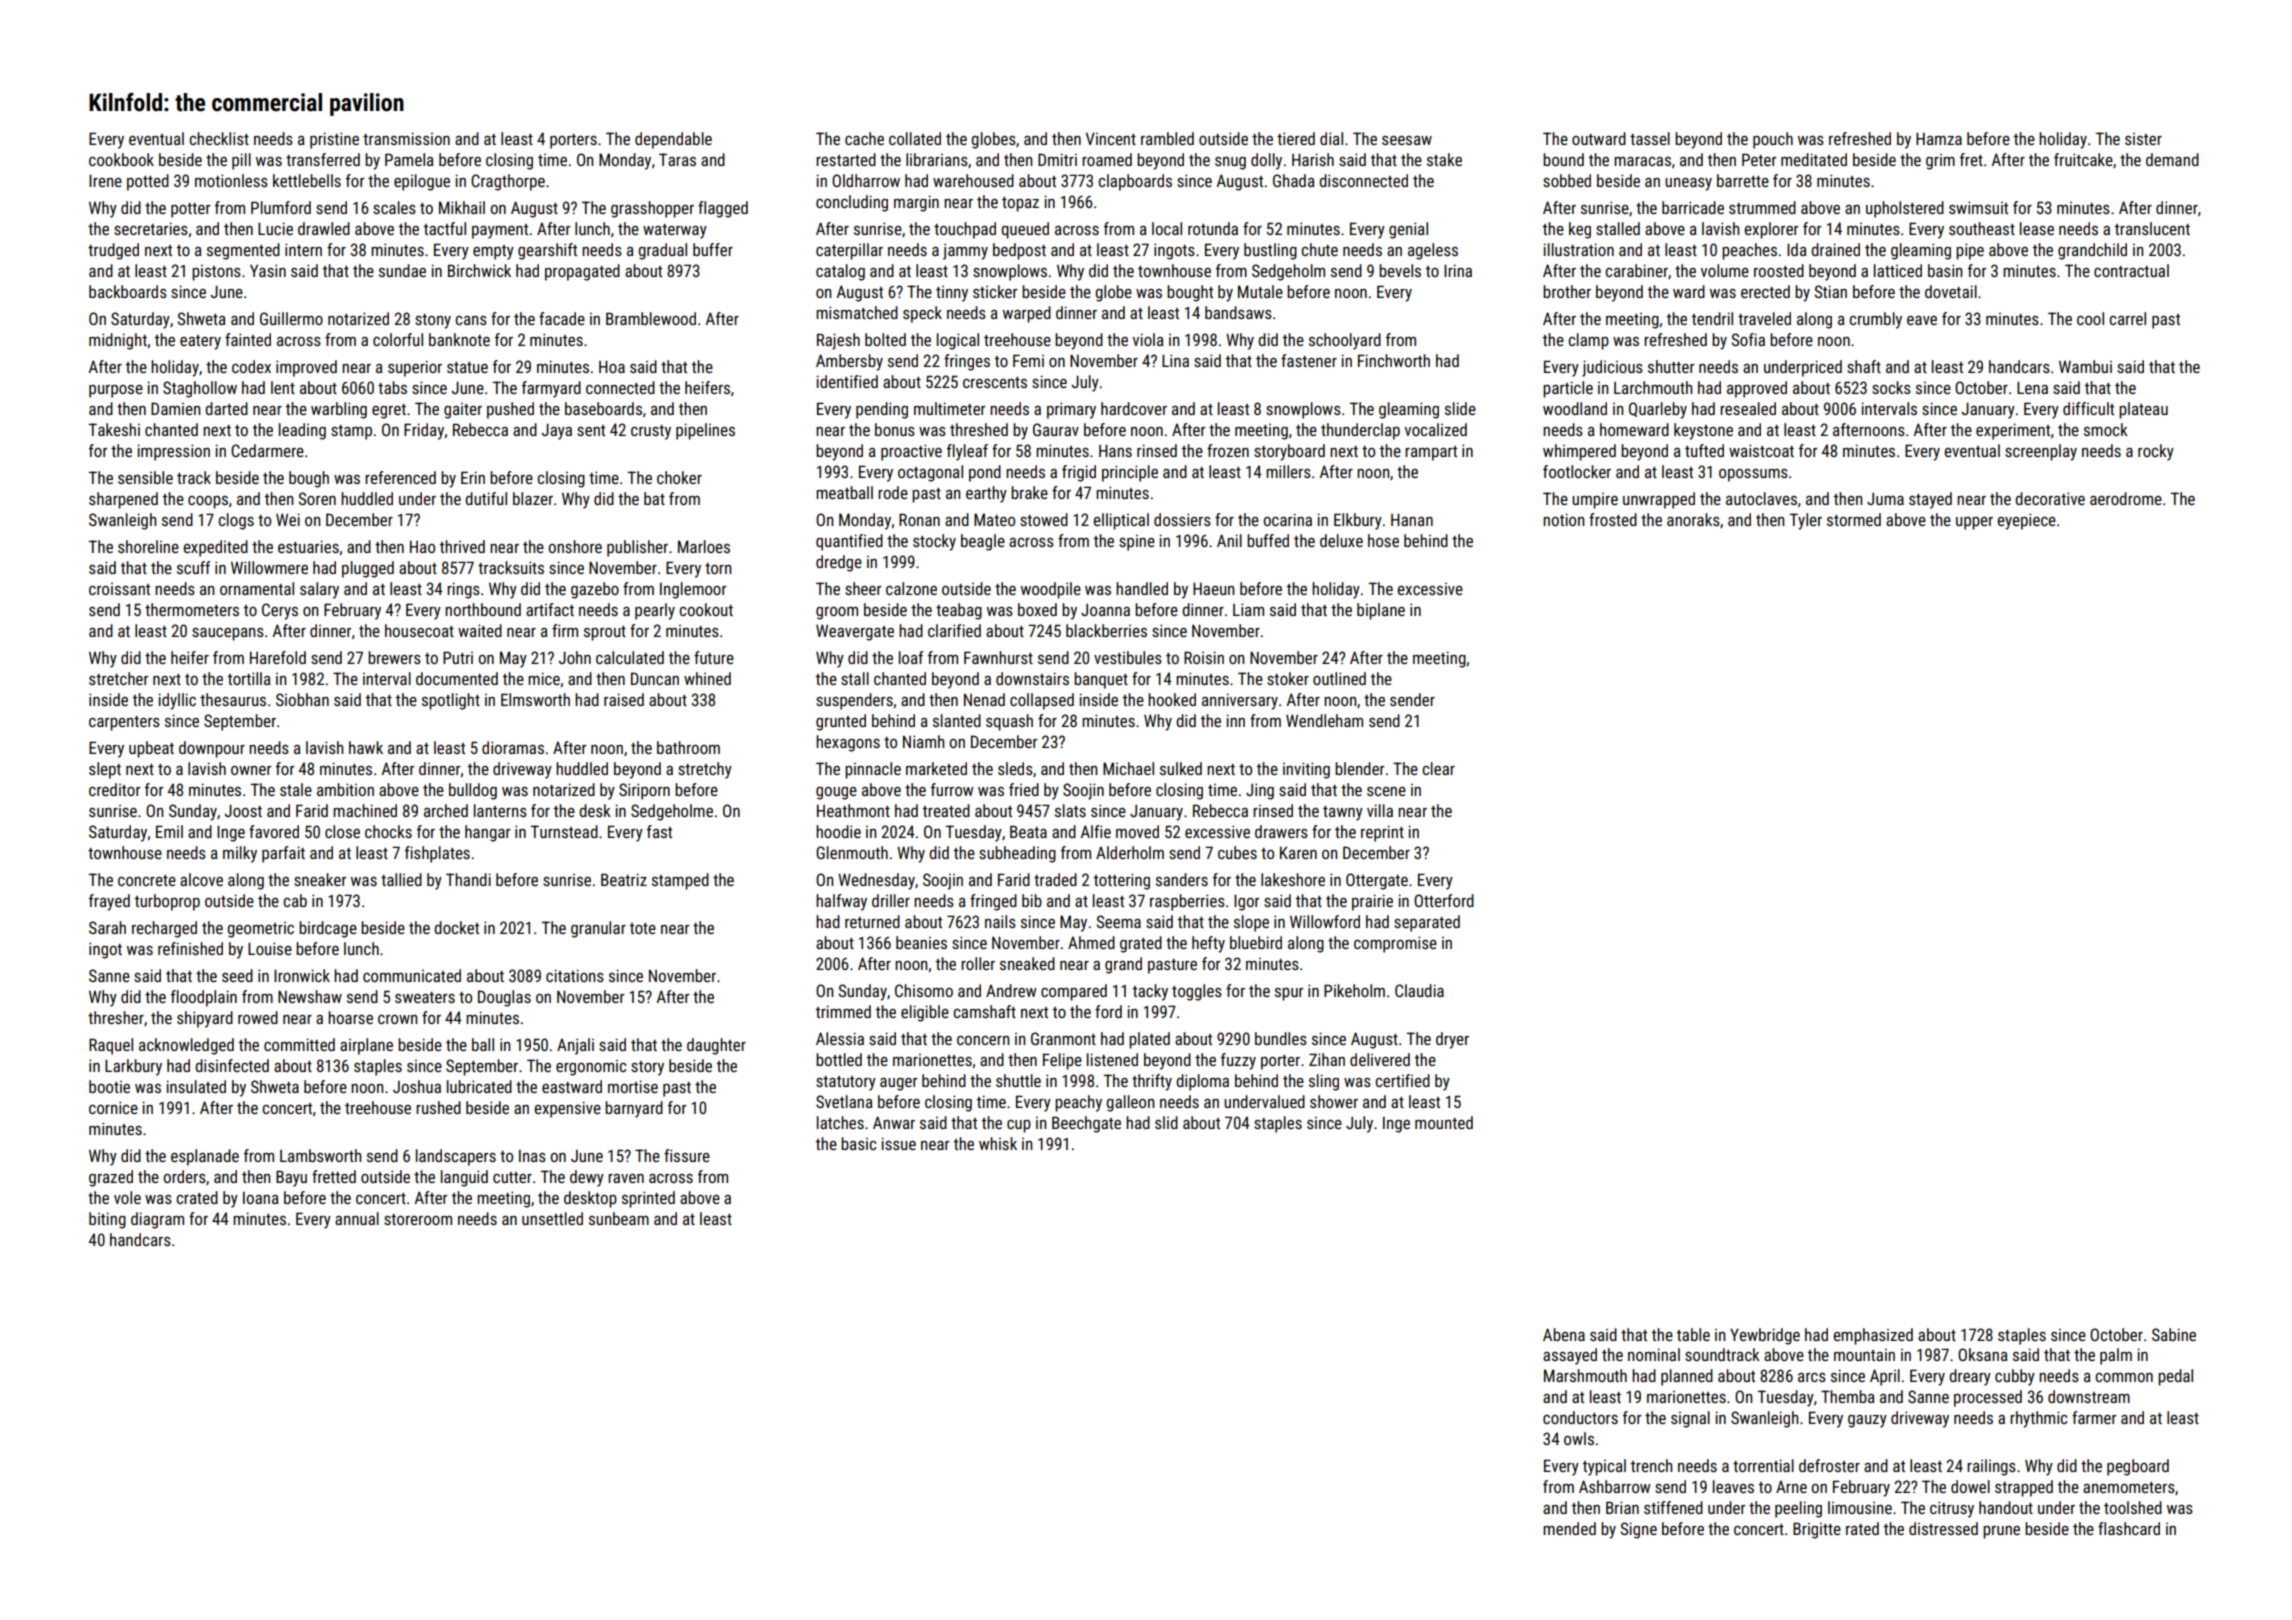 The height and width of the document is (1620, 2292). Describe the element at coordinates (1570, 1356) in the document. I see `assayed` at that location.
